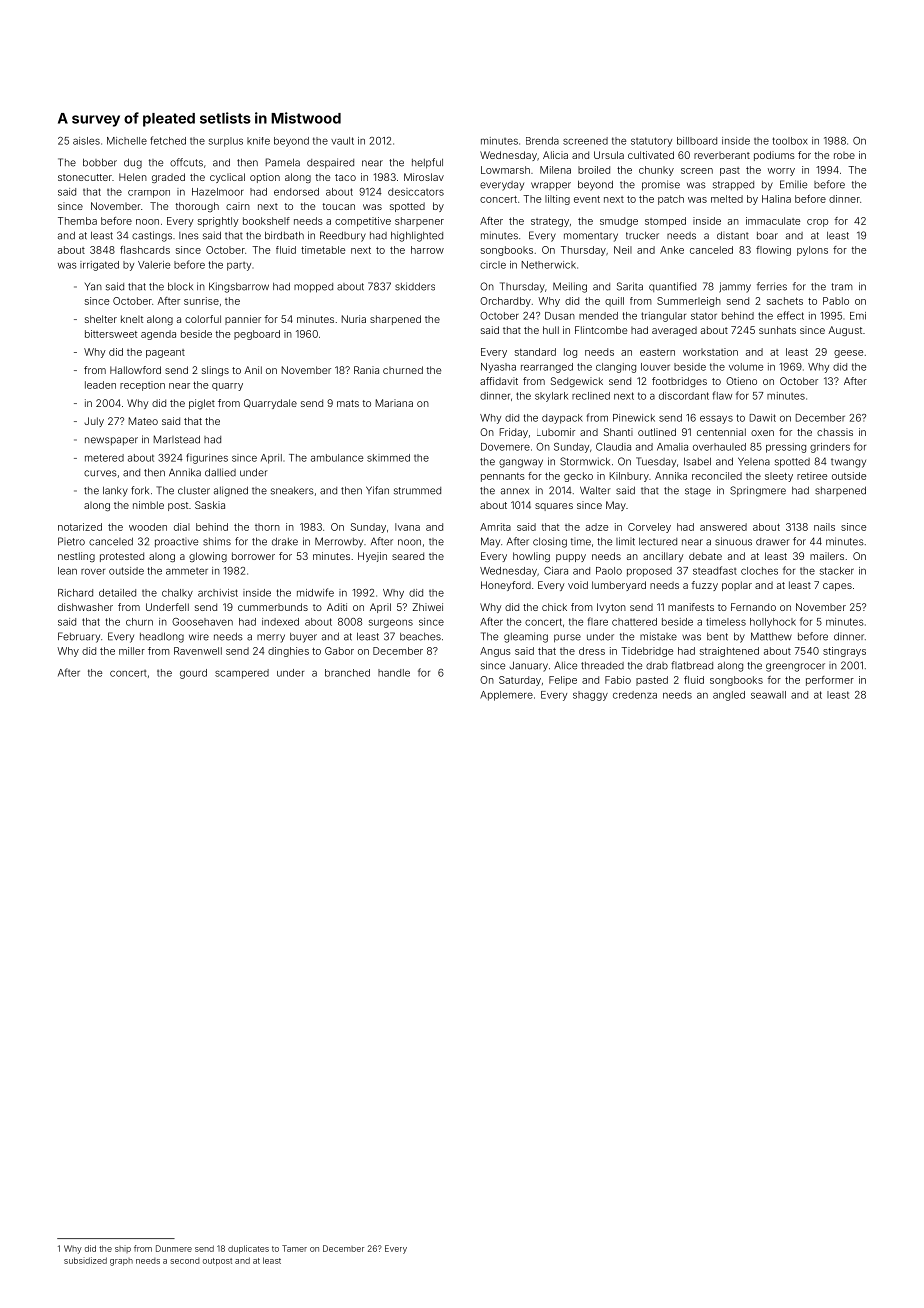  I want to click on Valerie, so click(154, 265).
